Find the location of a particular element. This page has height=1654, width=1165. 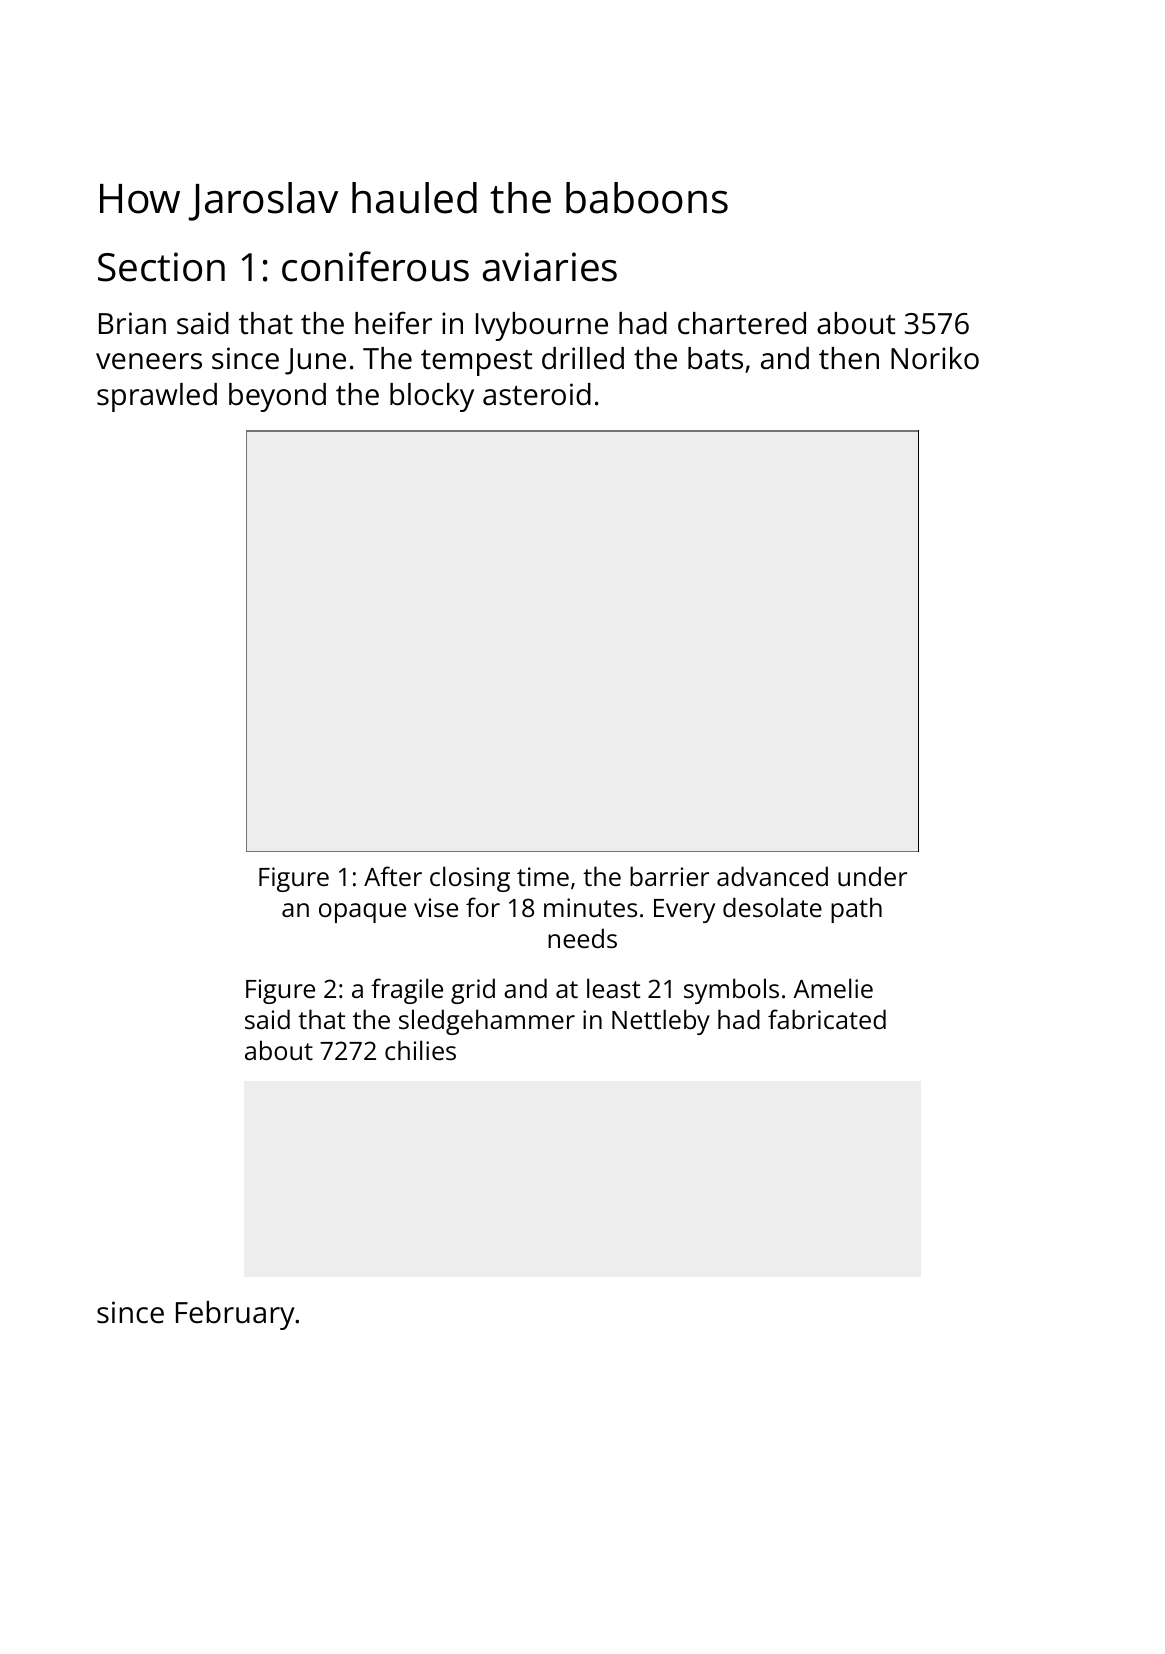

closing is located at coordinates (470, 879).
